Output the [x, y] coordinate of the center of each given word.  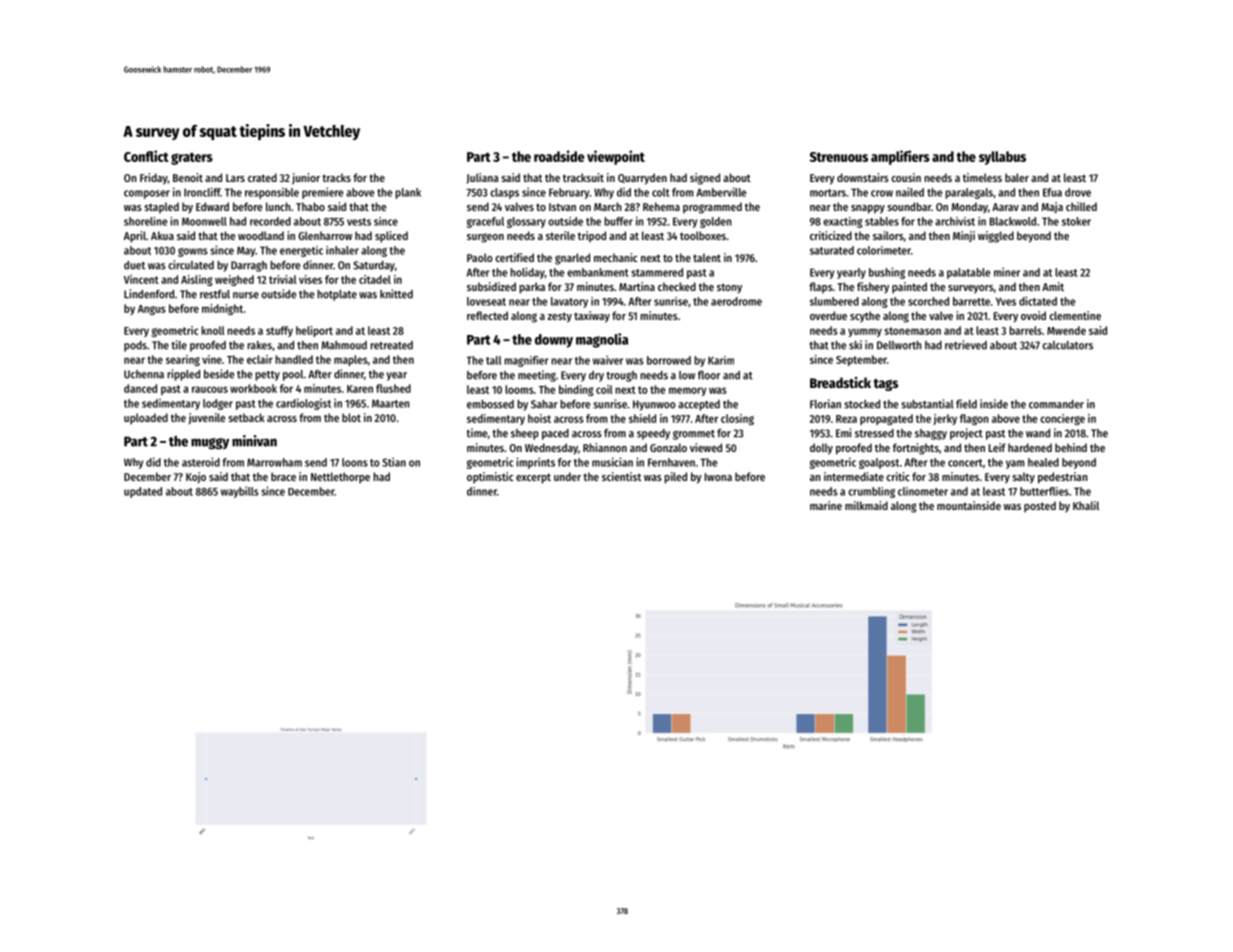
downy [554, 341]
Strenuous [839, 157]
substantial [927, 404]
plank [408, 193]
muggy [210, 444]
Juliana [482, 178]
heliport [314, 331]
